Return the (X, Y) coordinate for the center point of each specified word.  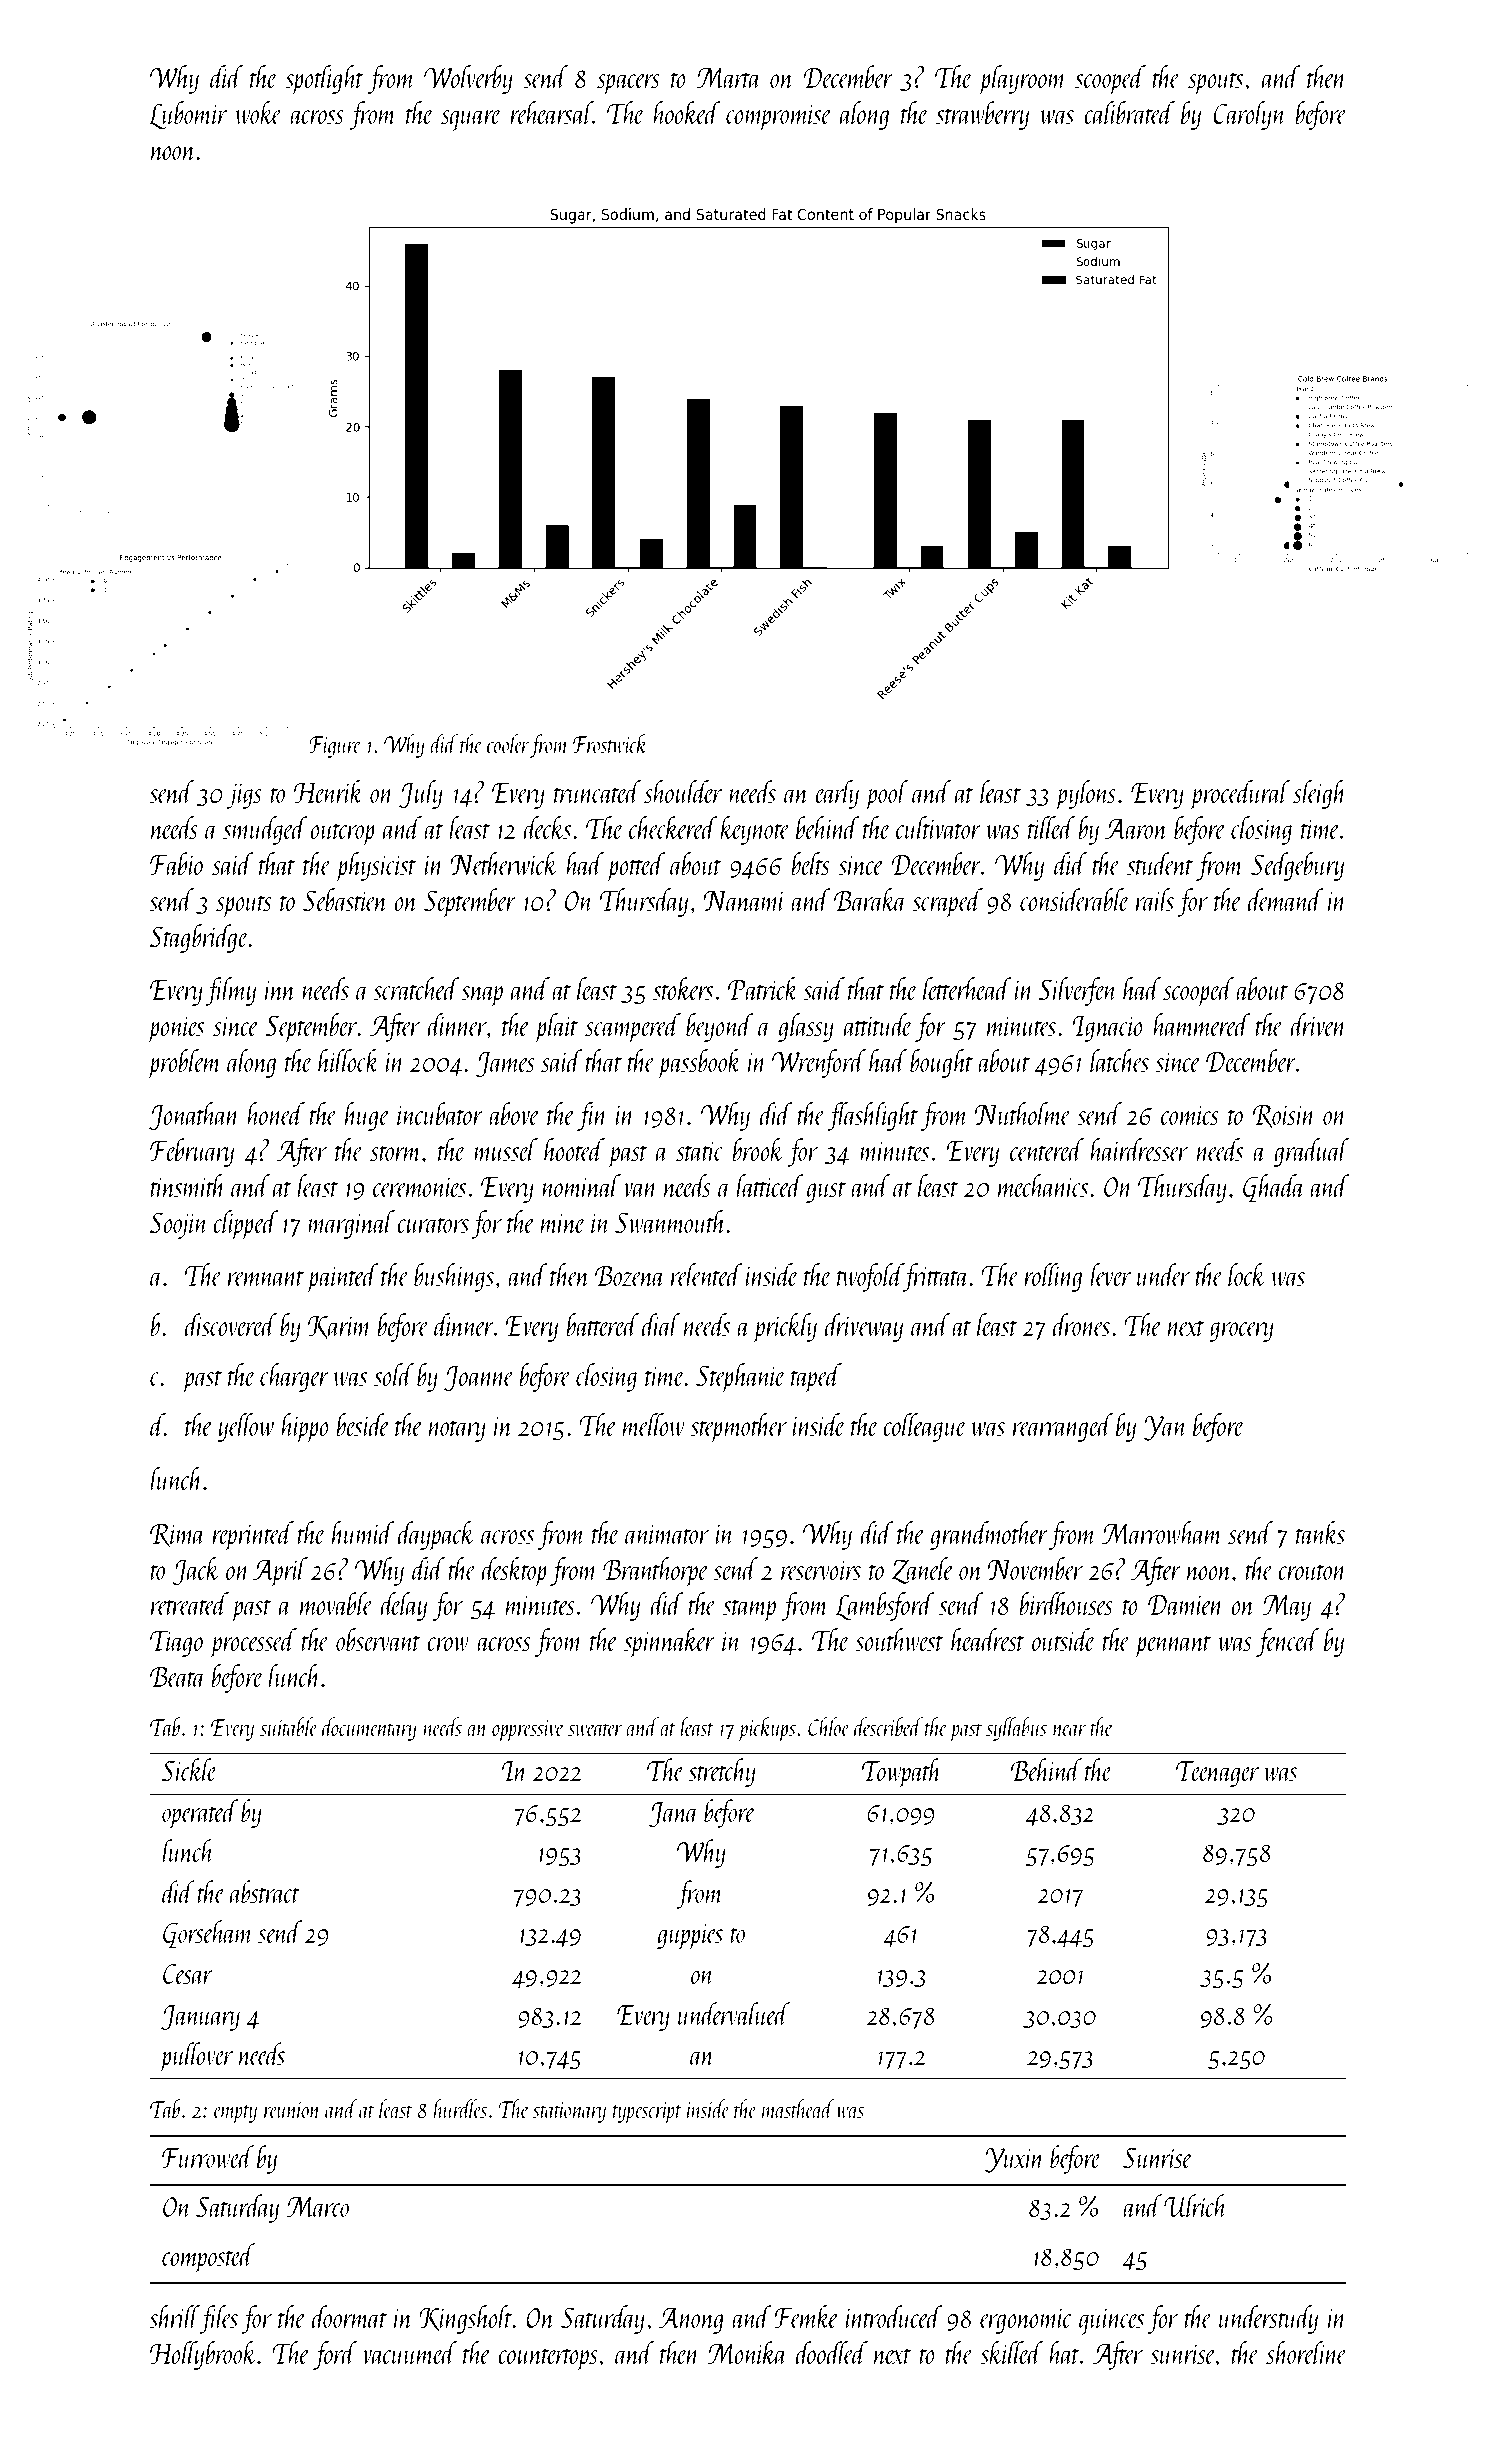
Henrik (329, 792)
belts (810, 863)
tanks (1320, 1532)
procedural (1240, 795)
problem (184, 1064)
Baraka (870, 899)
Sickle (189, 1769)
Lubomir (188, 115)
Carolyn (1249, 115)
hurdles (460, 2108)
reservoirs (821, 1570)
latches (1119, 1060)
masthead (798, 2108)
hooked (687, 112)
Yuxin (1015, 2160)
